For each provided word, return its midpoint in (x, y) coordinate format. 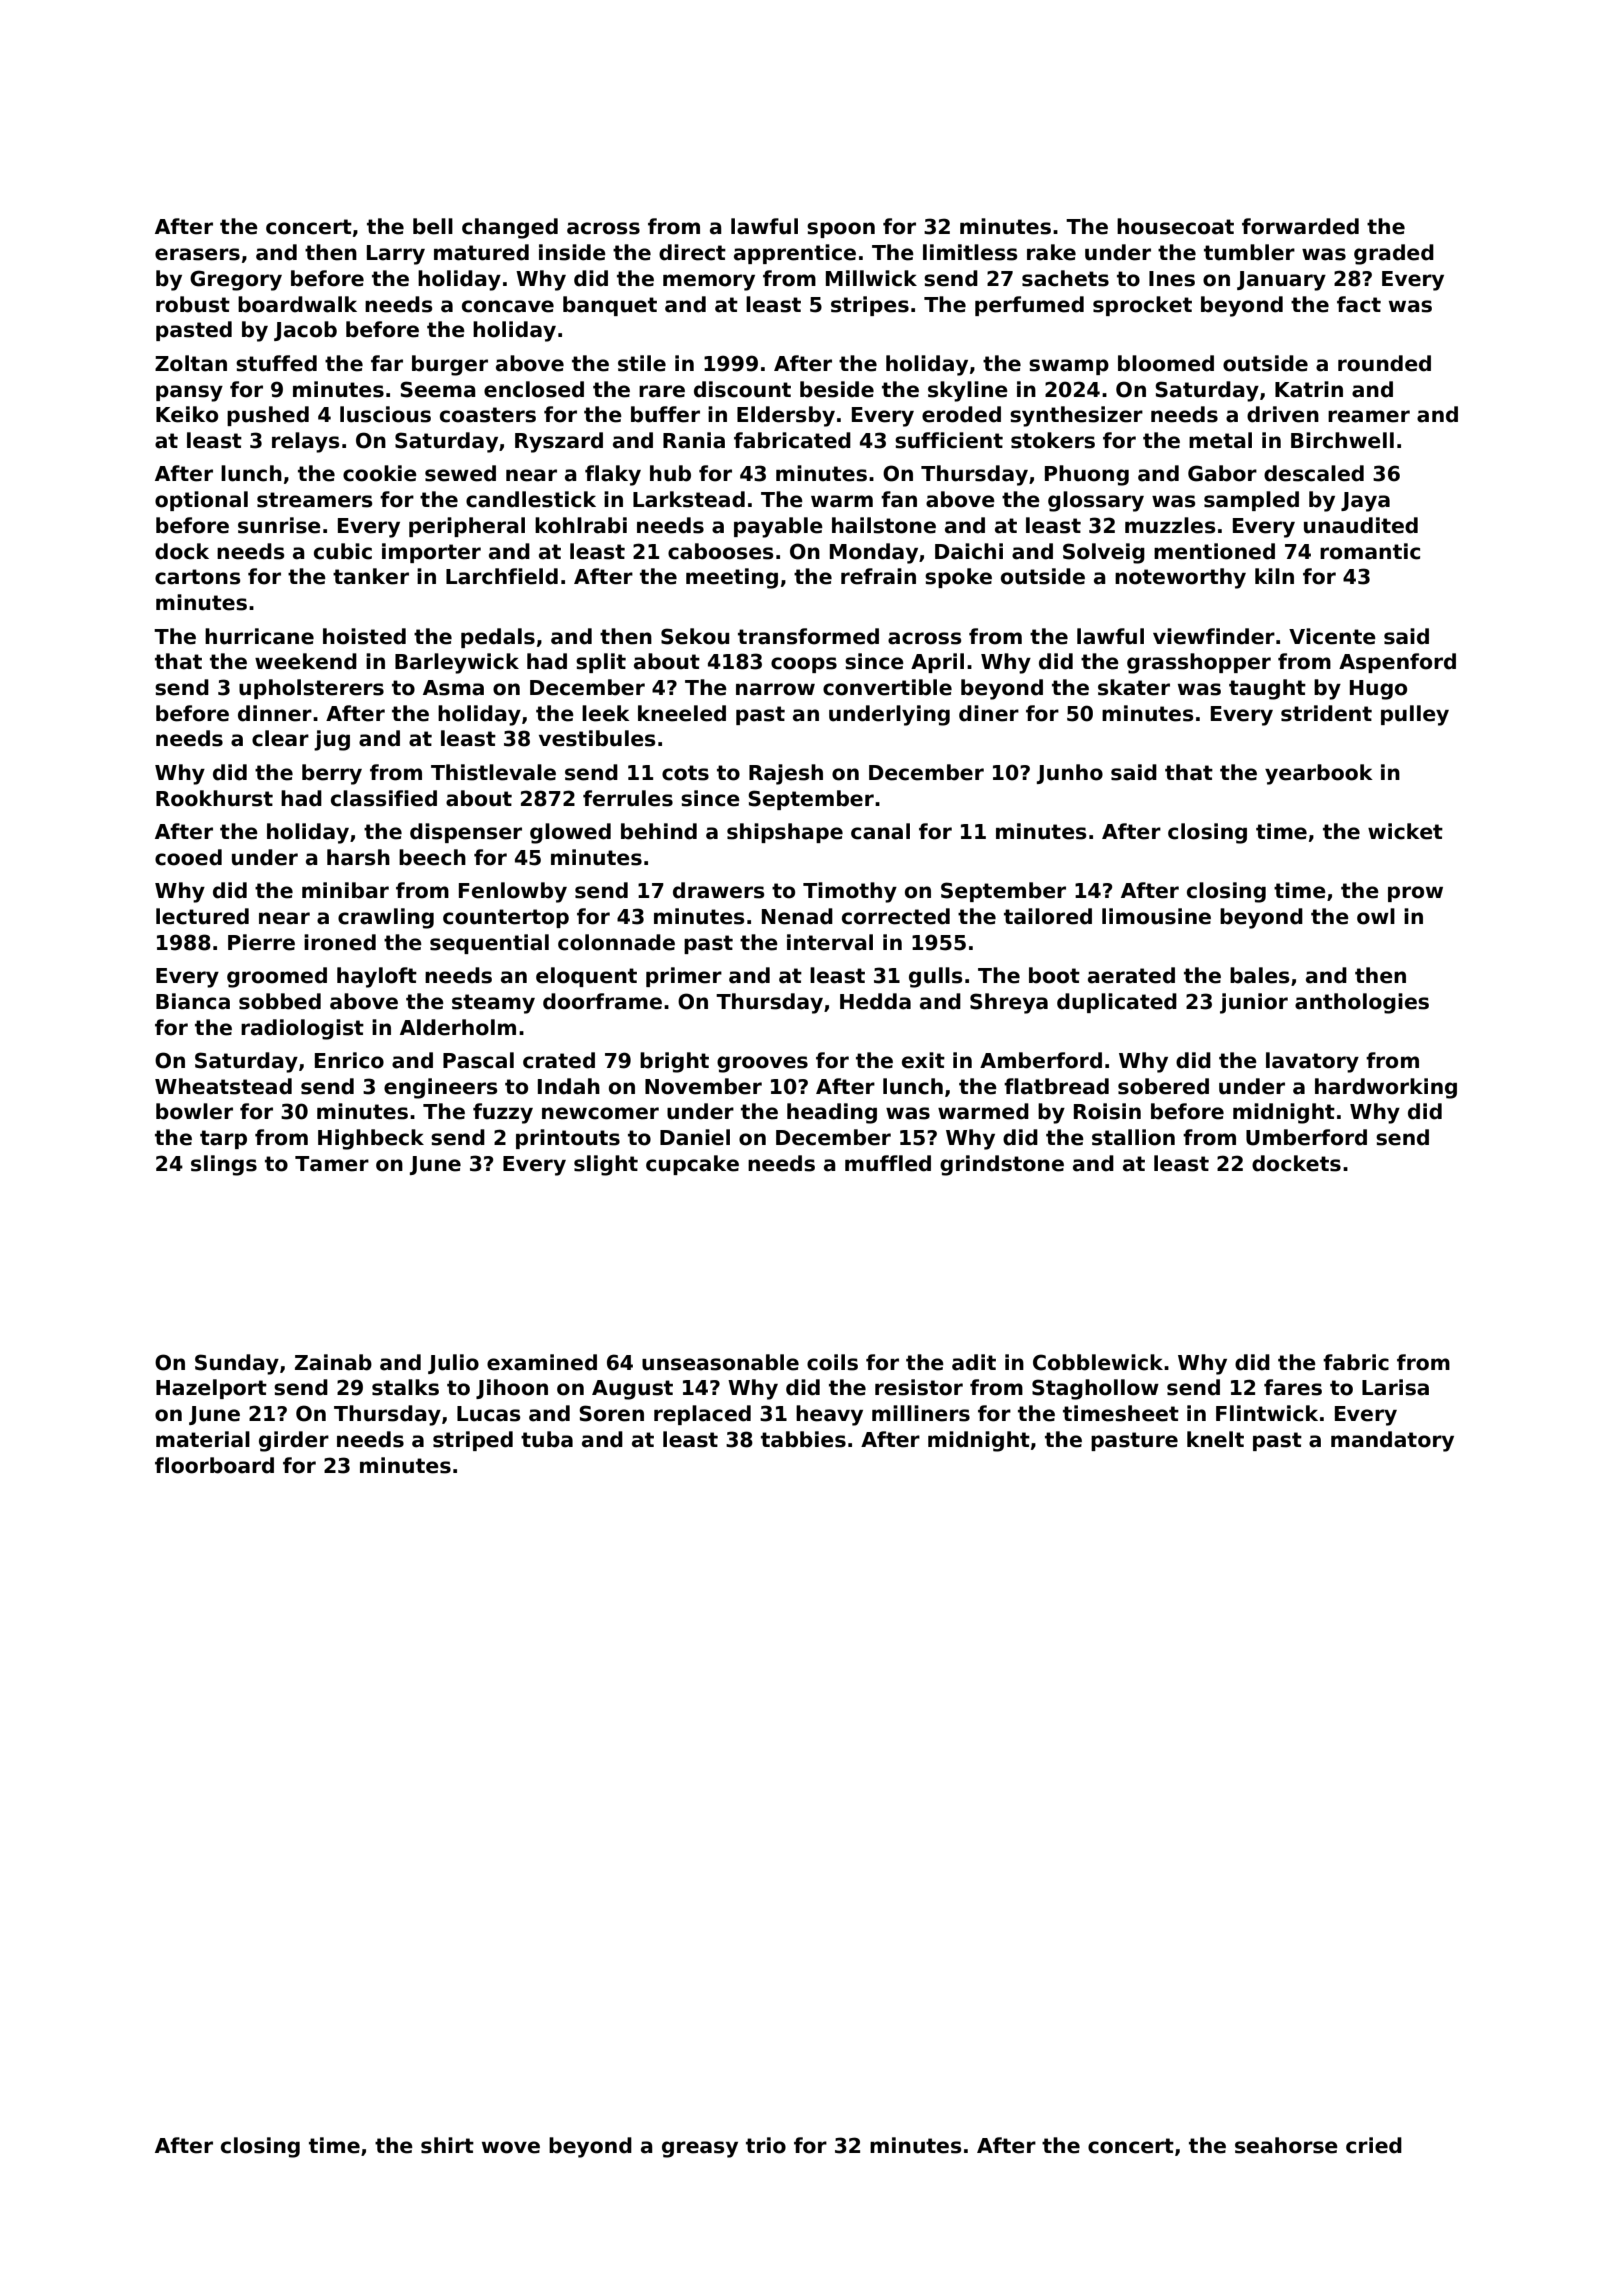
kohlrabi (581, 525)
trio (766, 2145)
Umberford (1306, 1137)
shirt (447, 2145)
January (1281, 281)
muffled (888, 1163)
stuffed (276, 363)
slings (224, 1165)
